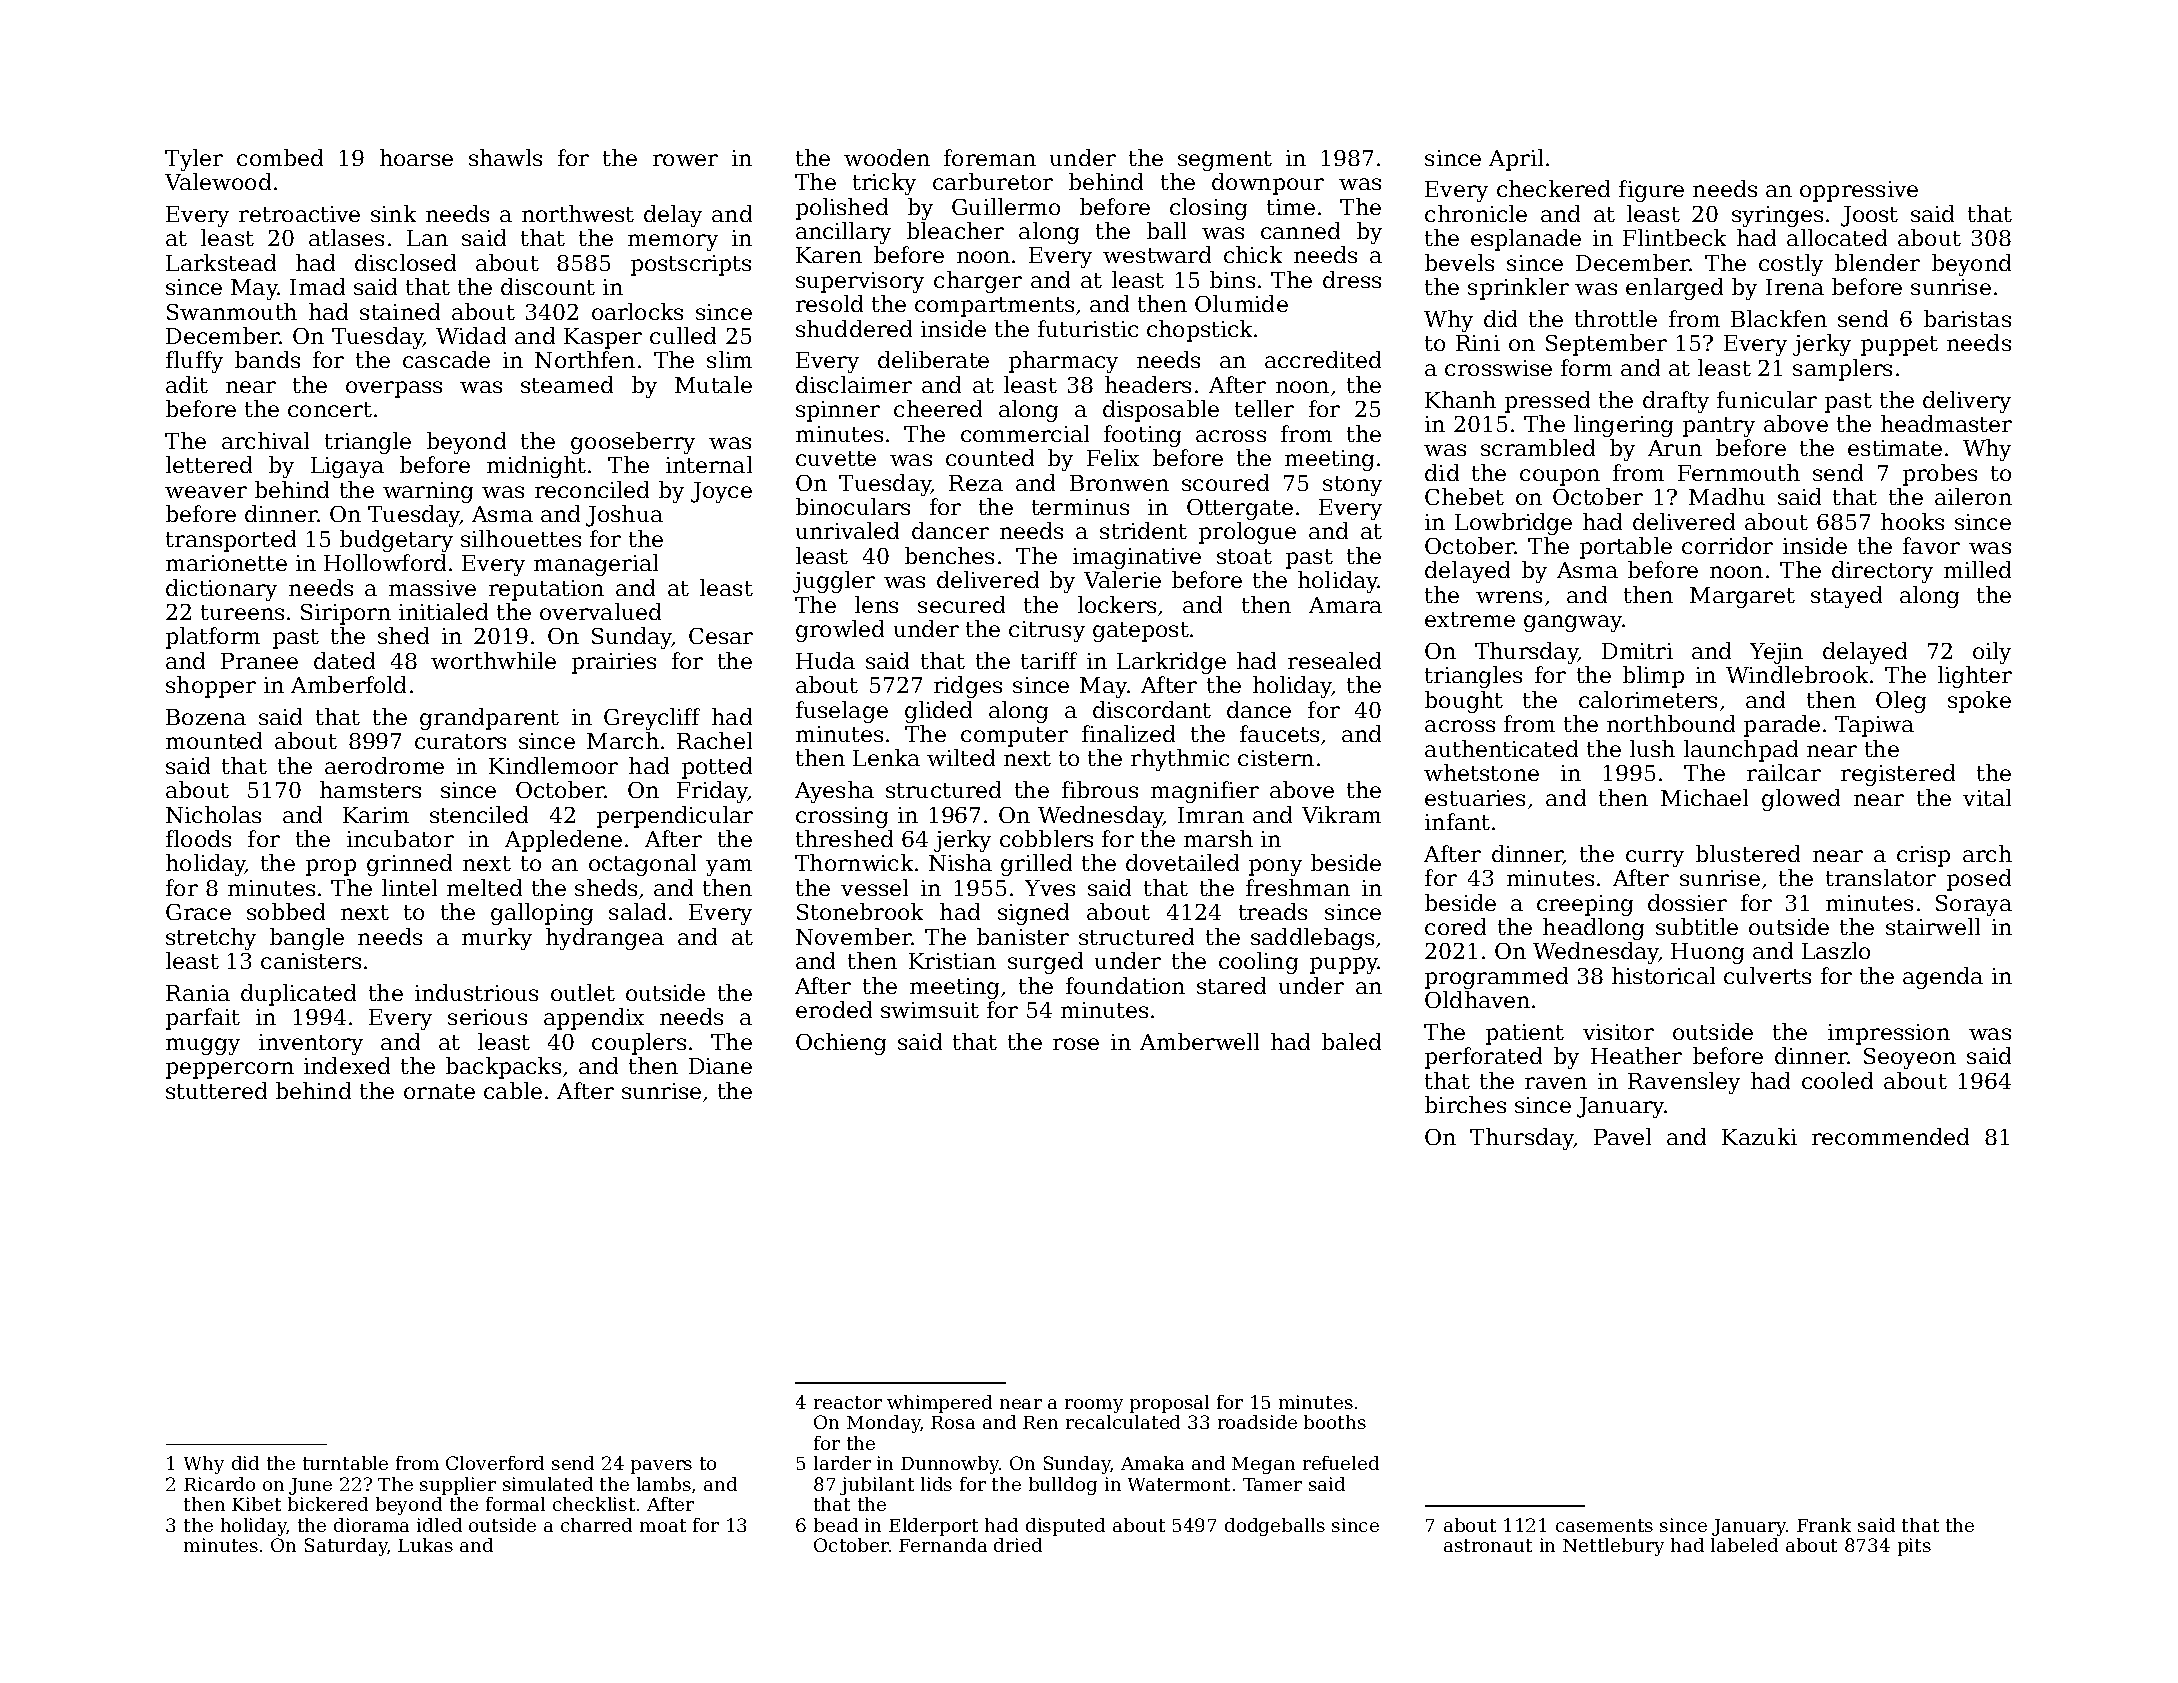 The height and width of the image is (1683, 2178). What do you see at coordinates (829, 255) in the image?
I see `Karen` at bounding box center [829, 255].
